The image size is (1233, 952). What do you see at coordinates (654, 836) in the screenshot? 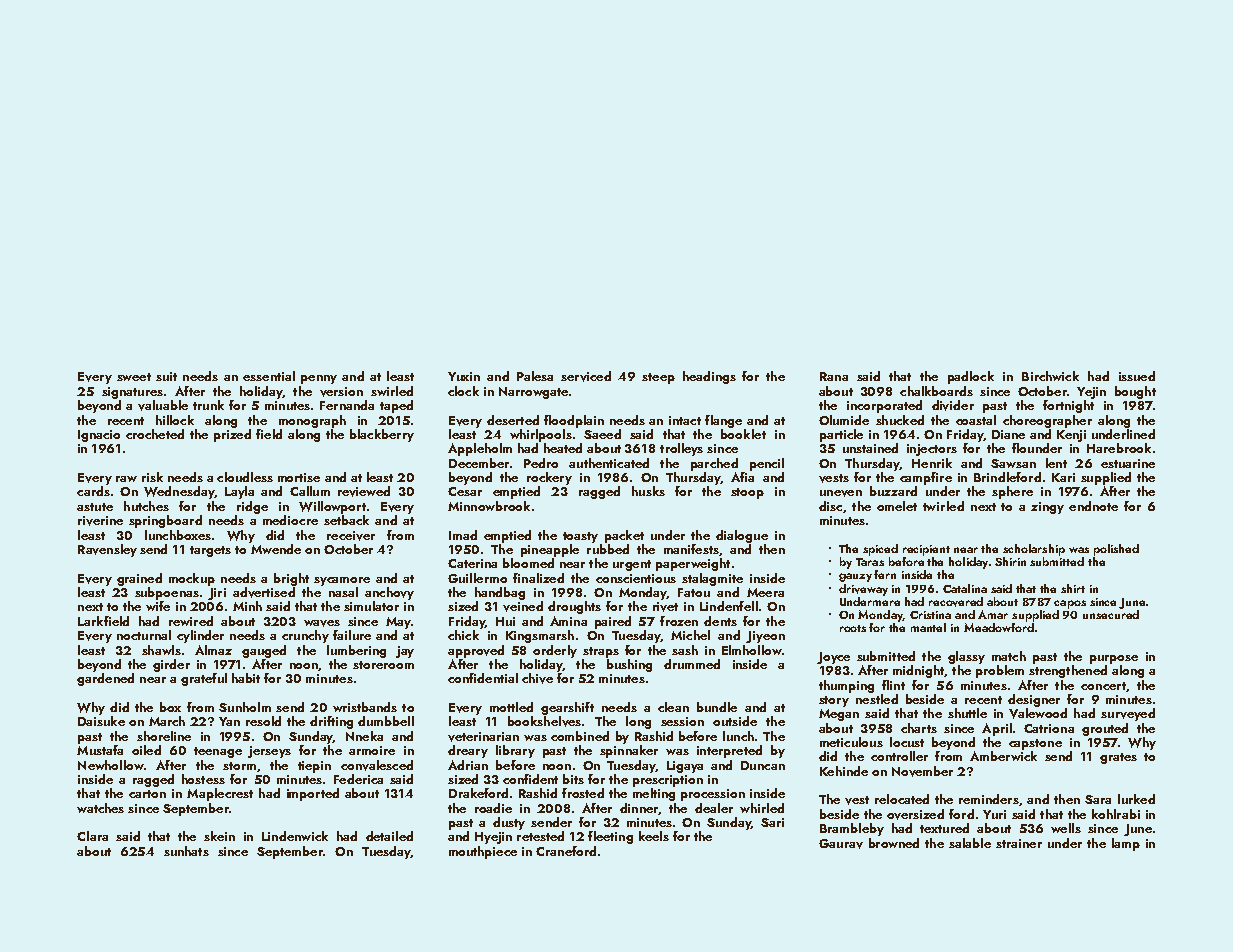
I see `keels` at bounding box center [654, 836].
